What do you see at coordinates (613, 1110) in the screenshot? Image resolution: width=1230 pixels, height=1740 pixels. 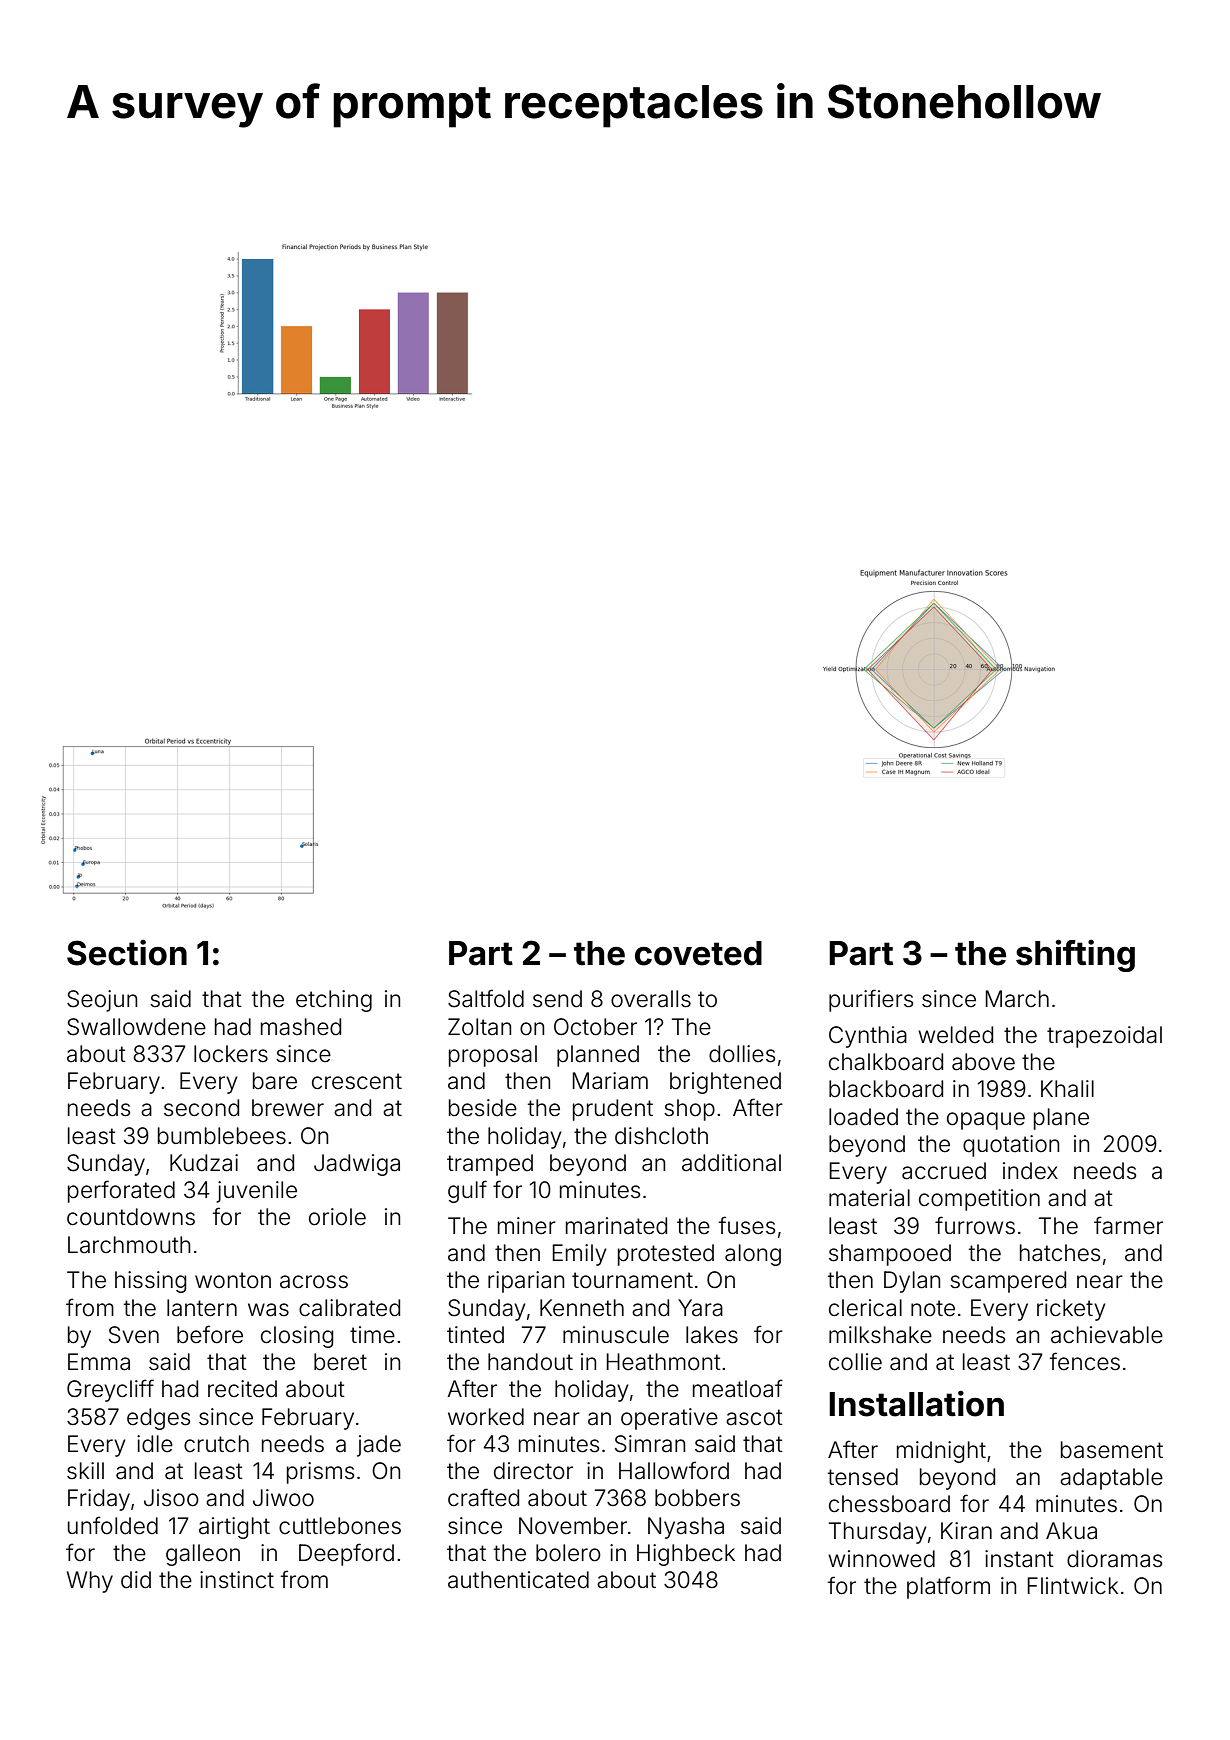 I see `prudent` at bounding box center [613, 1110].
